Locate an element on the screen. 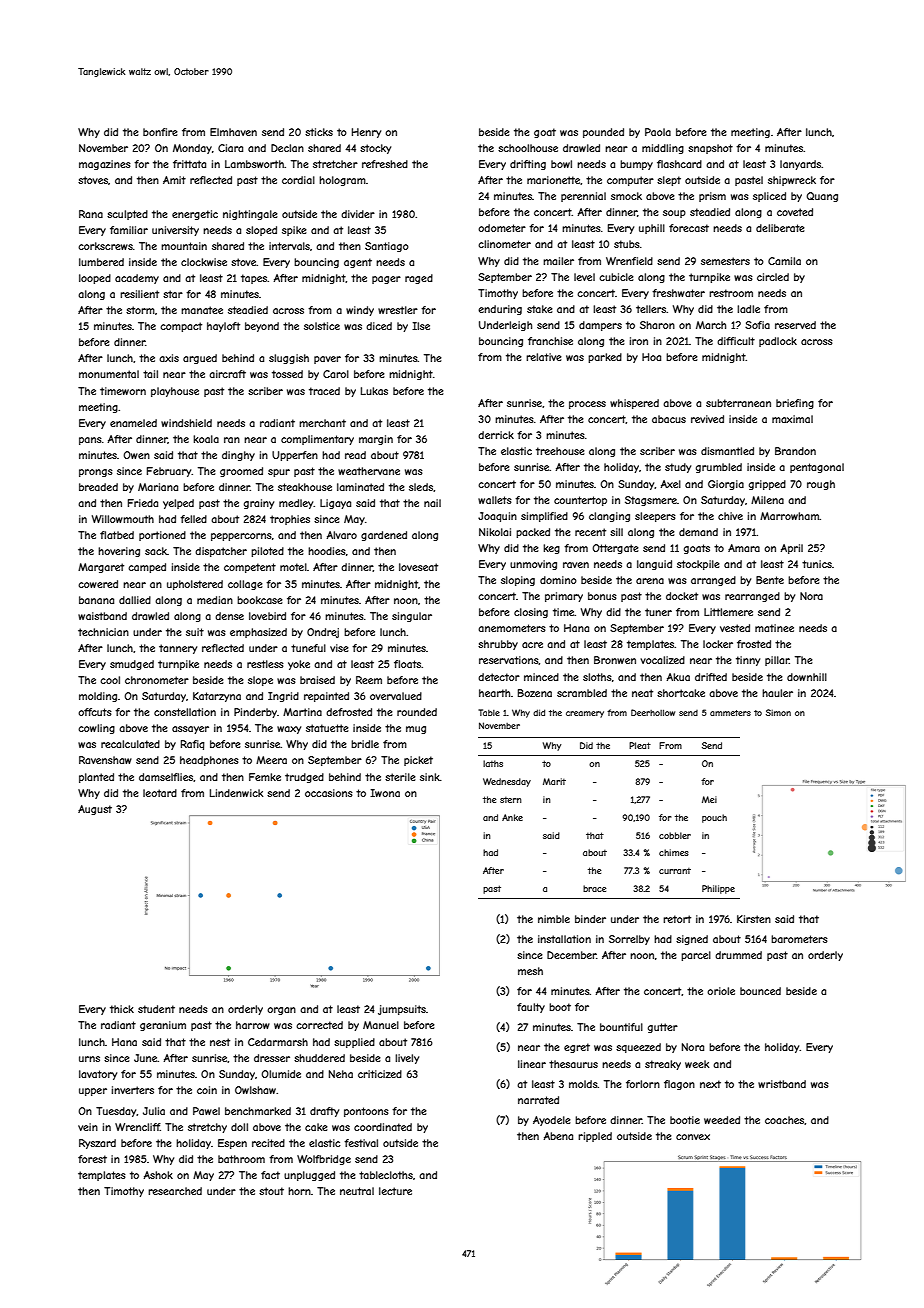  Katarzyna is located at coordinates (217, 697).
